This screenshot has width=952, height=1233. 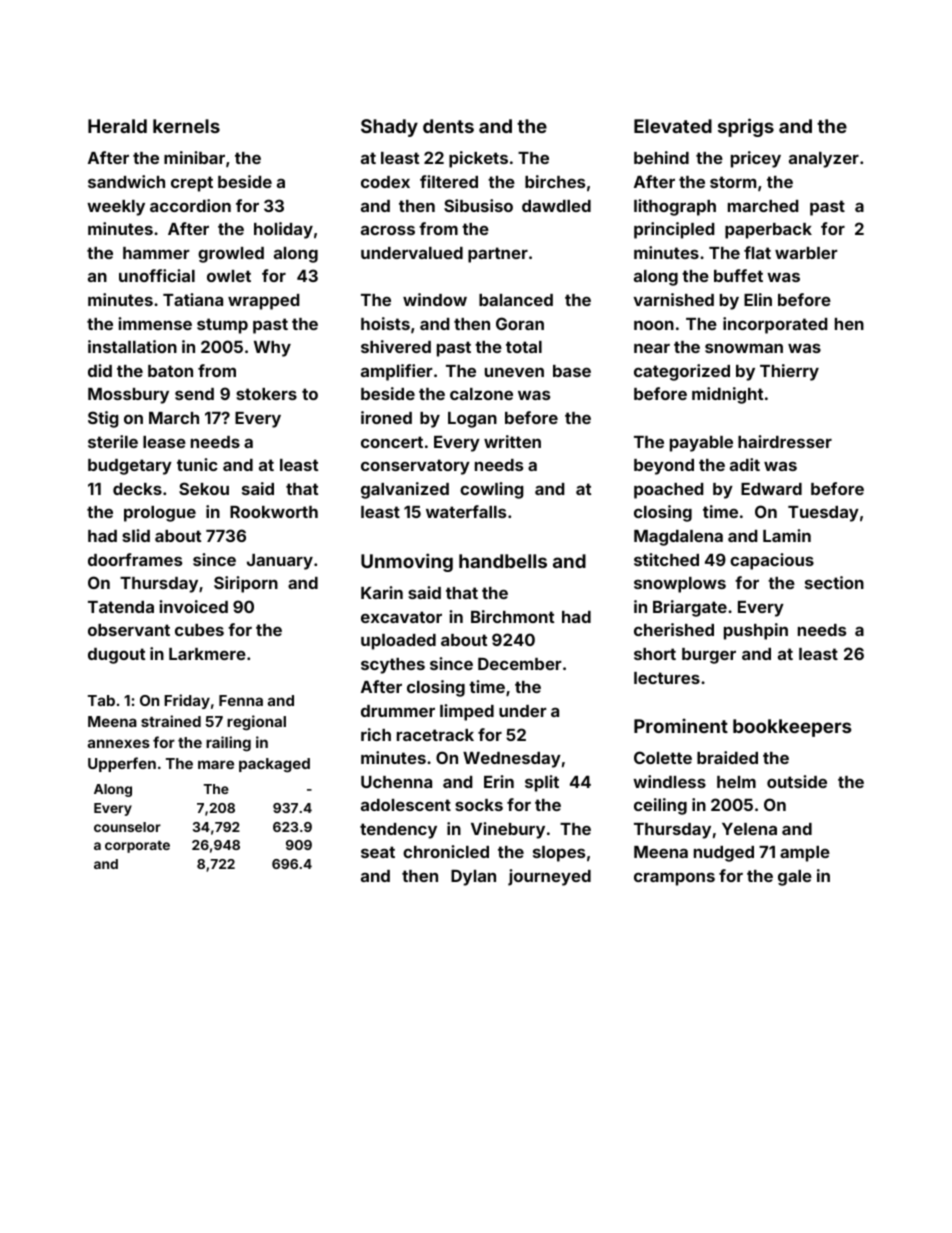 What do you see at coordinates (709, 656) in the screenshot?
I see `burger` at bounding box center [709, 656].
